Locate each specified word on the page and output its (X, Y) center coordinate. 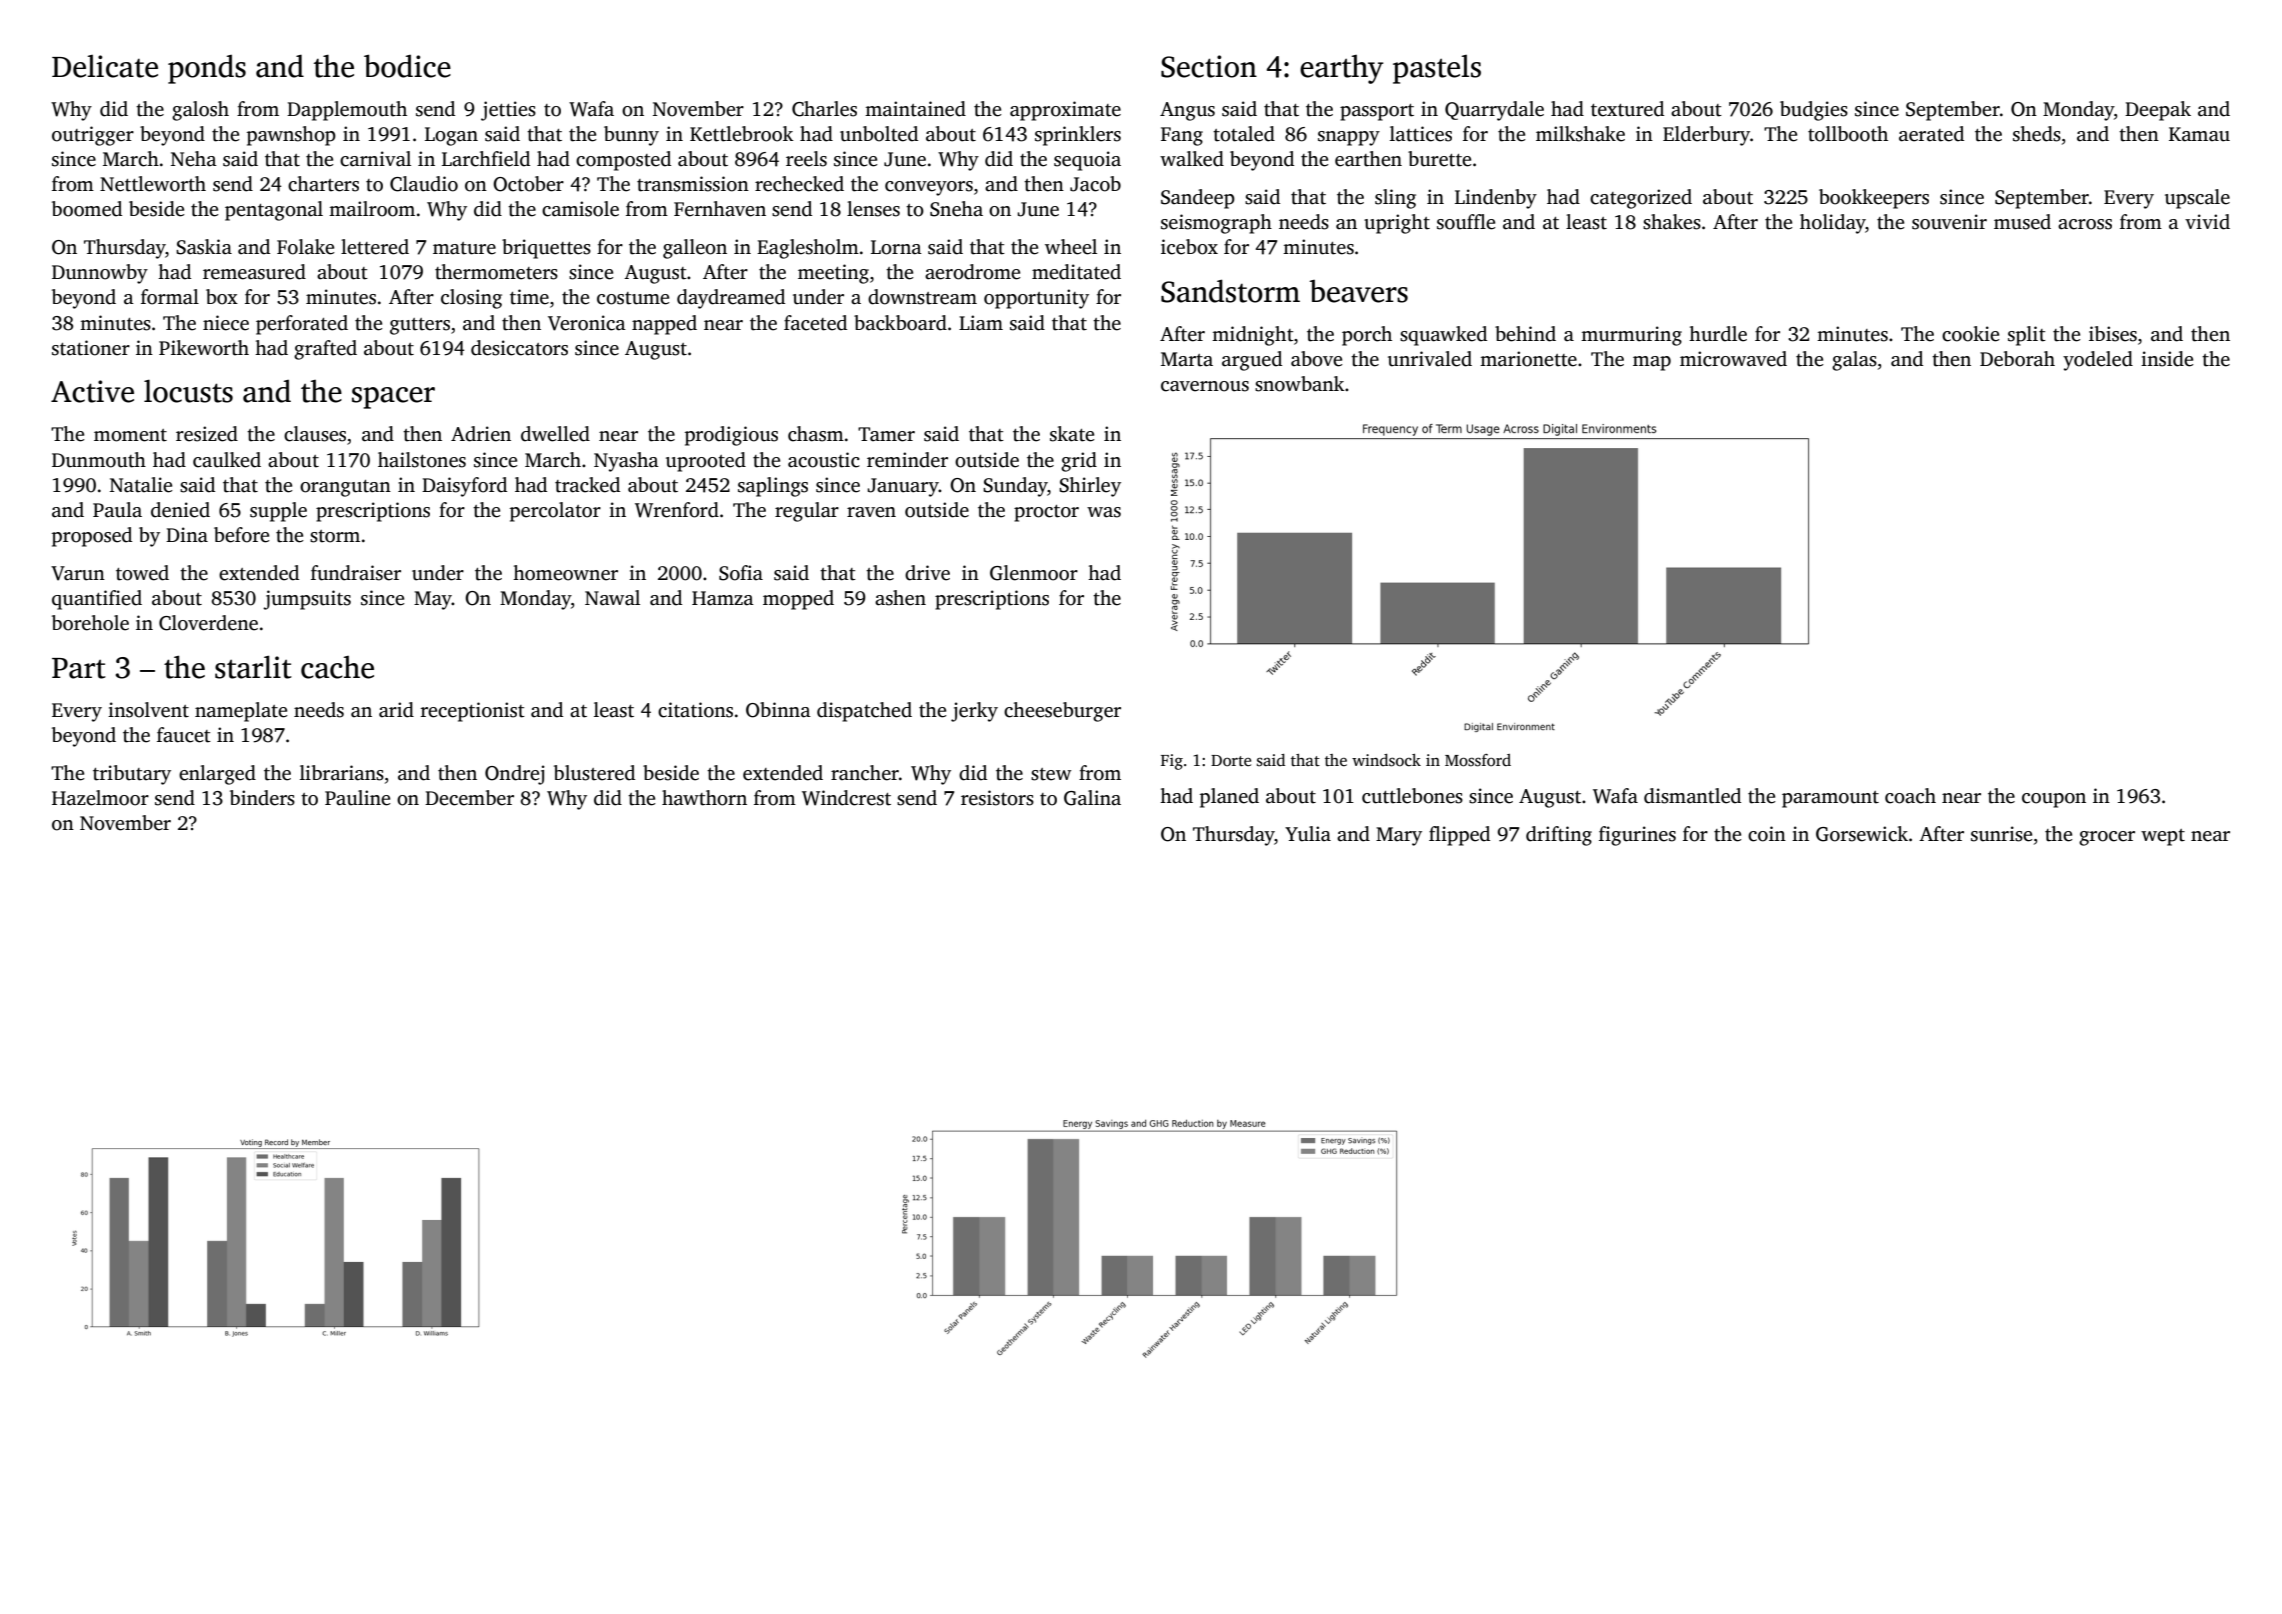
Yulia (1308, 834)
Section (1209, 66)
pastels (1437, 69)
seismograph (1216, 224)
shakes (1672, 222)
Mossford (1478, 760)
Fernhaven (720, 209)
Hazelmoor (100, 798)
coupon (2054, 800)
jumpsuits (307, 600)
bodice (407, 66)
